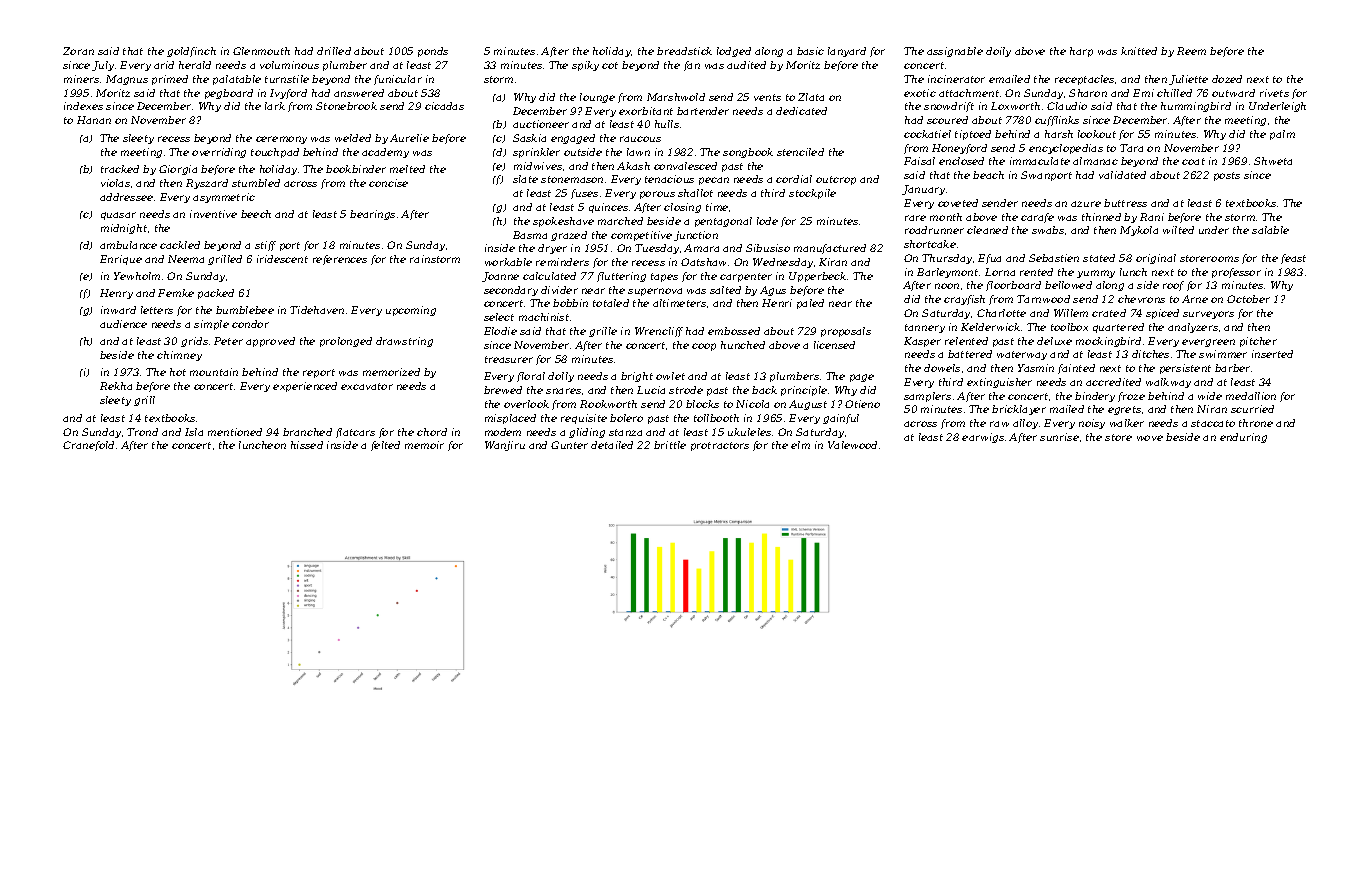 The image size is (1372, 887). Describe the element at coordinates (1150, 354) in the screenshot. I see `ditches` at that location.
